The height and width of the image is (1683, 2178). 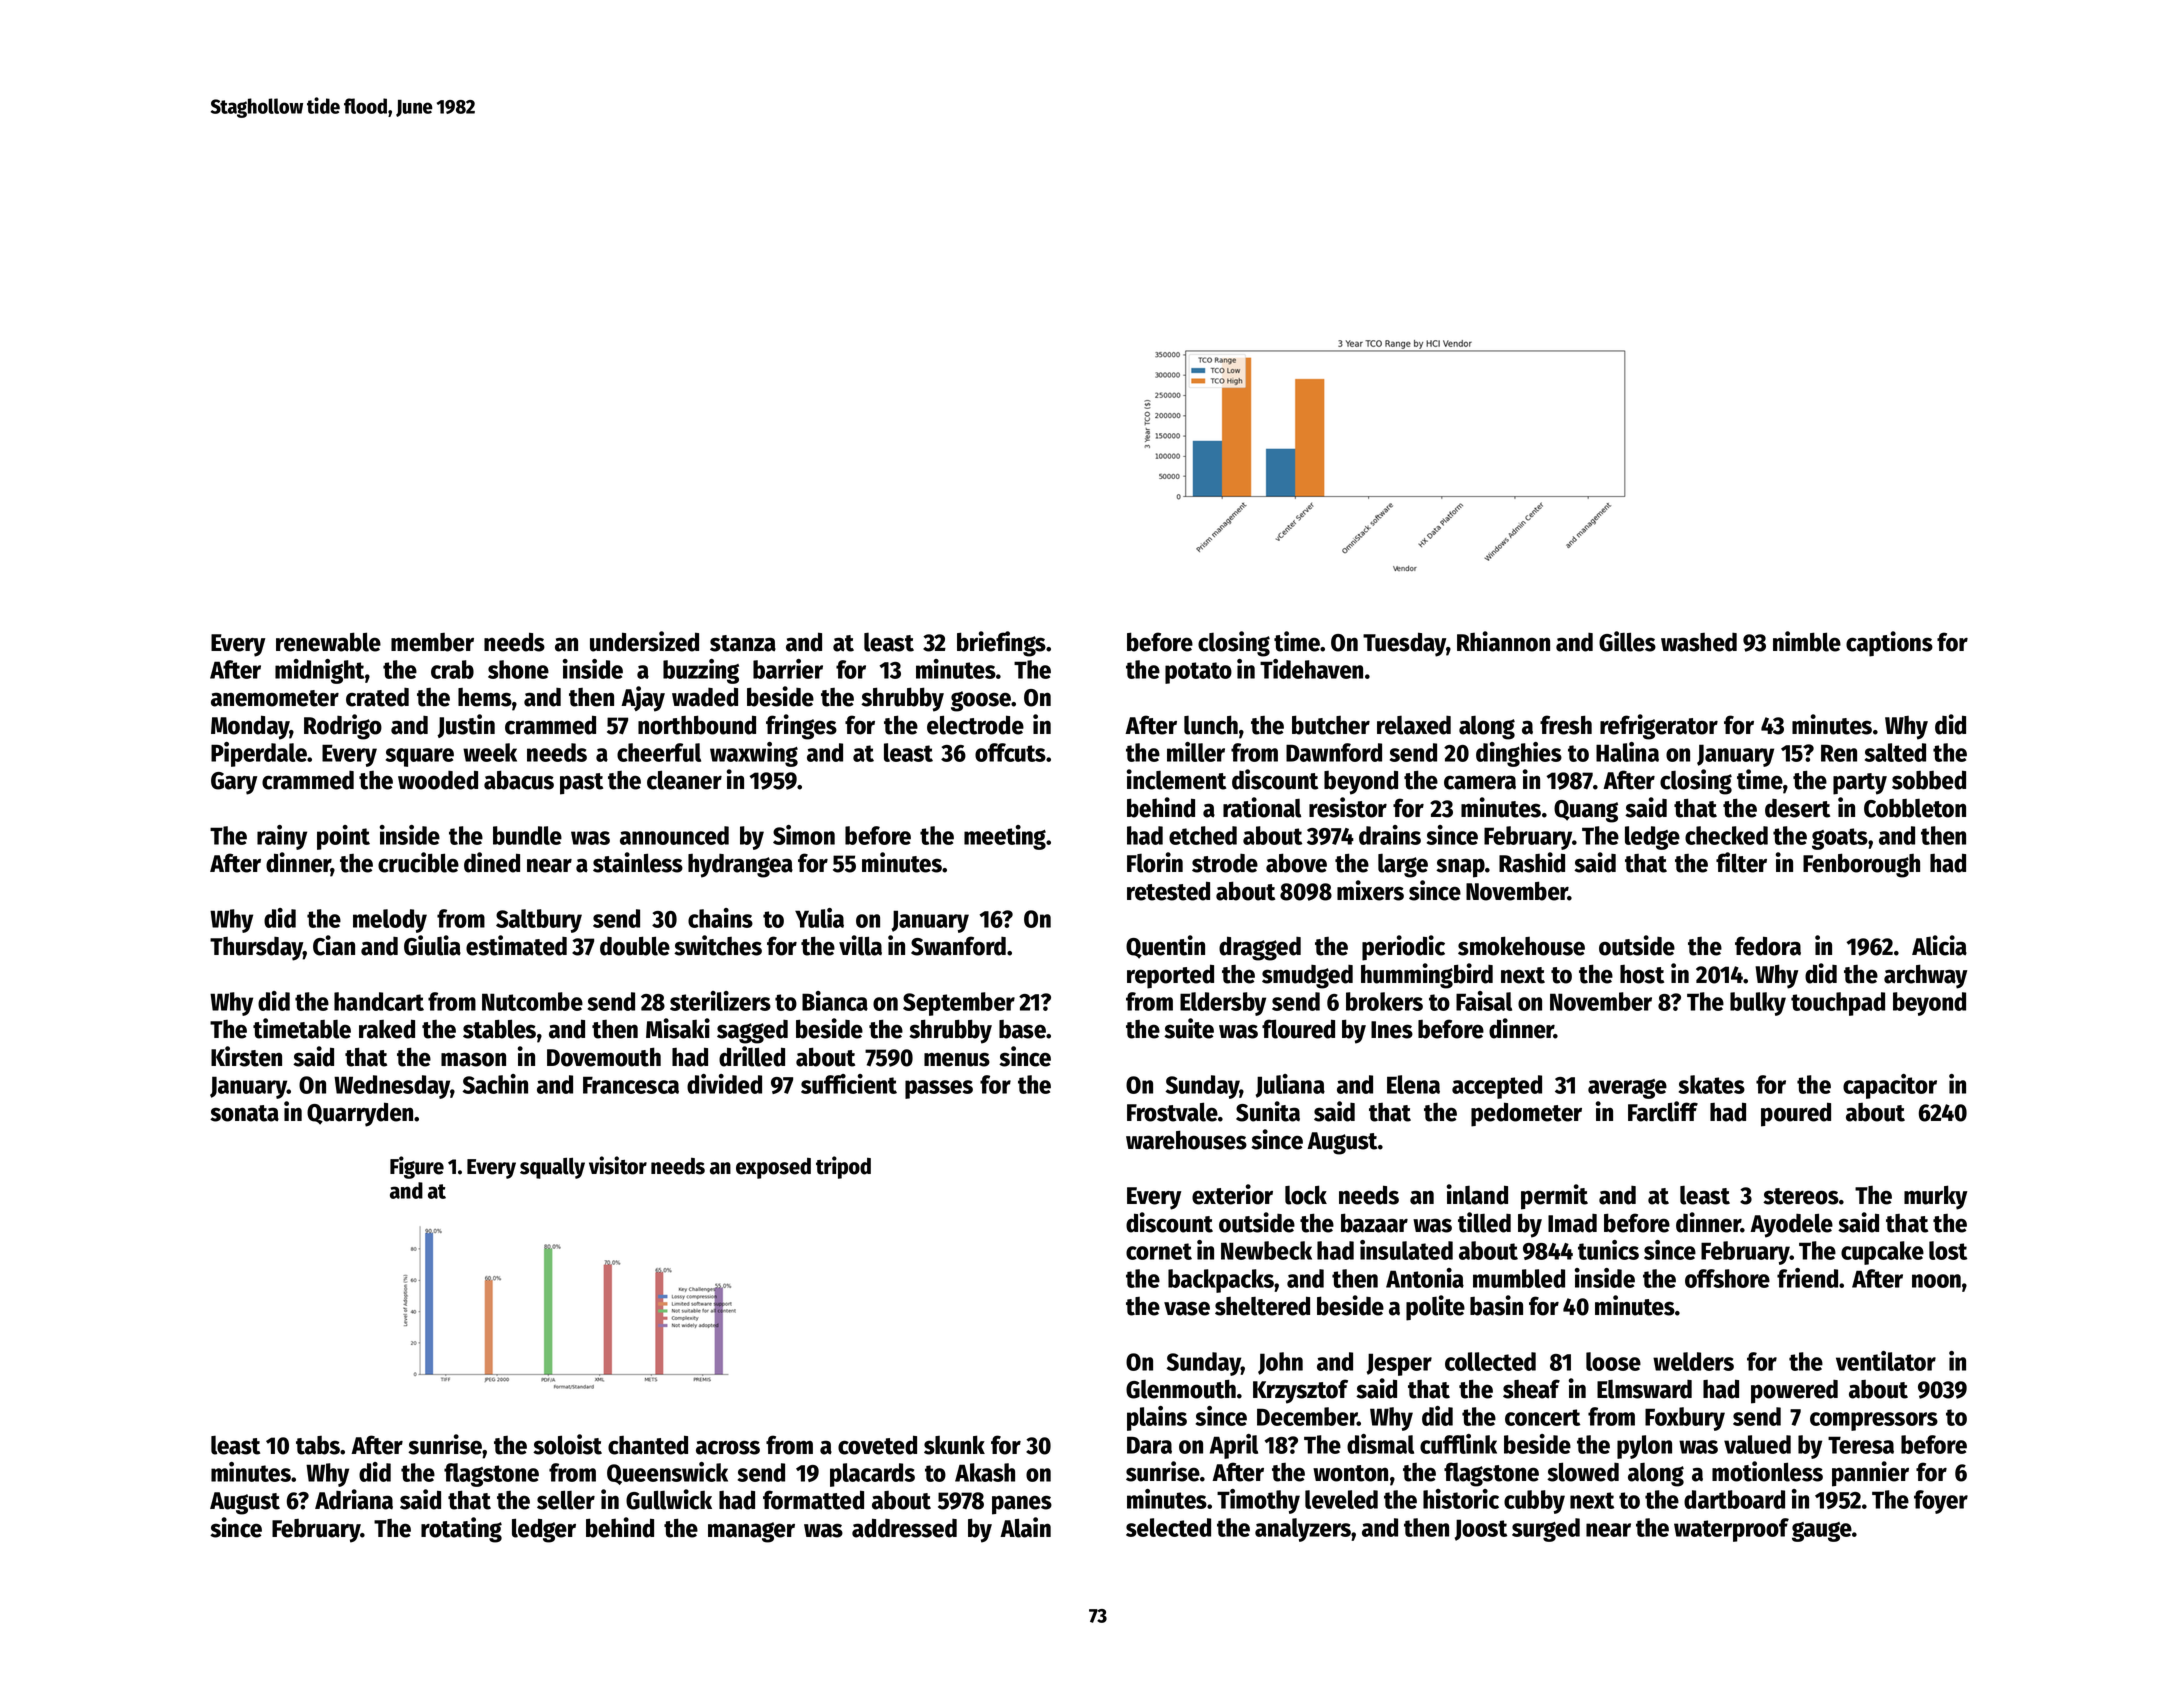 I want to click on abacus, so click(x=519, y=780).
